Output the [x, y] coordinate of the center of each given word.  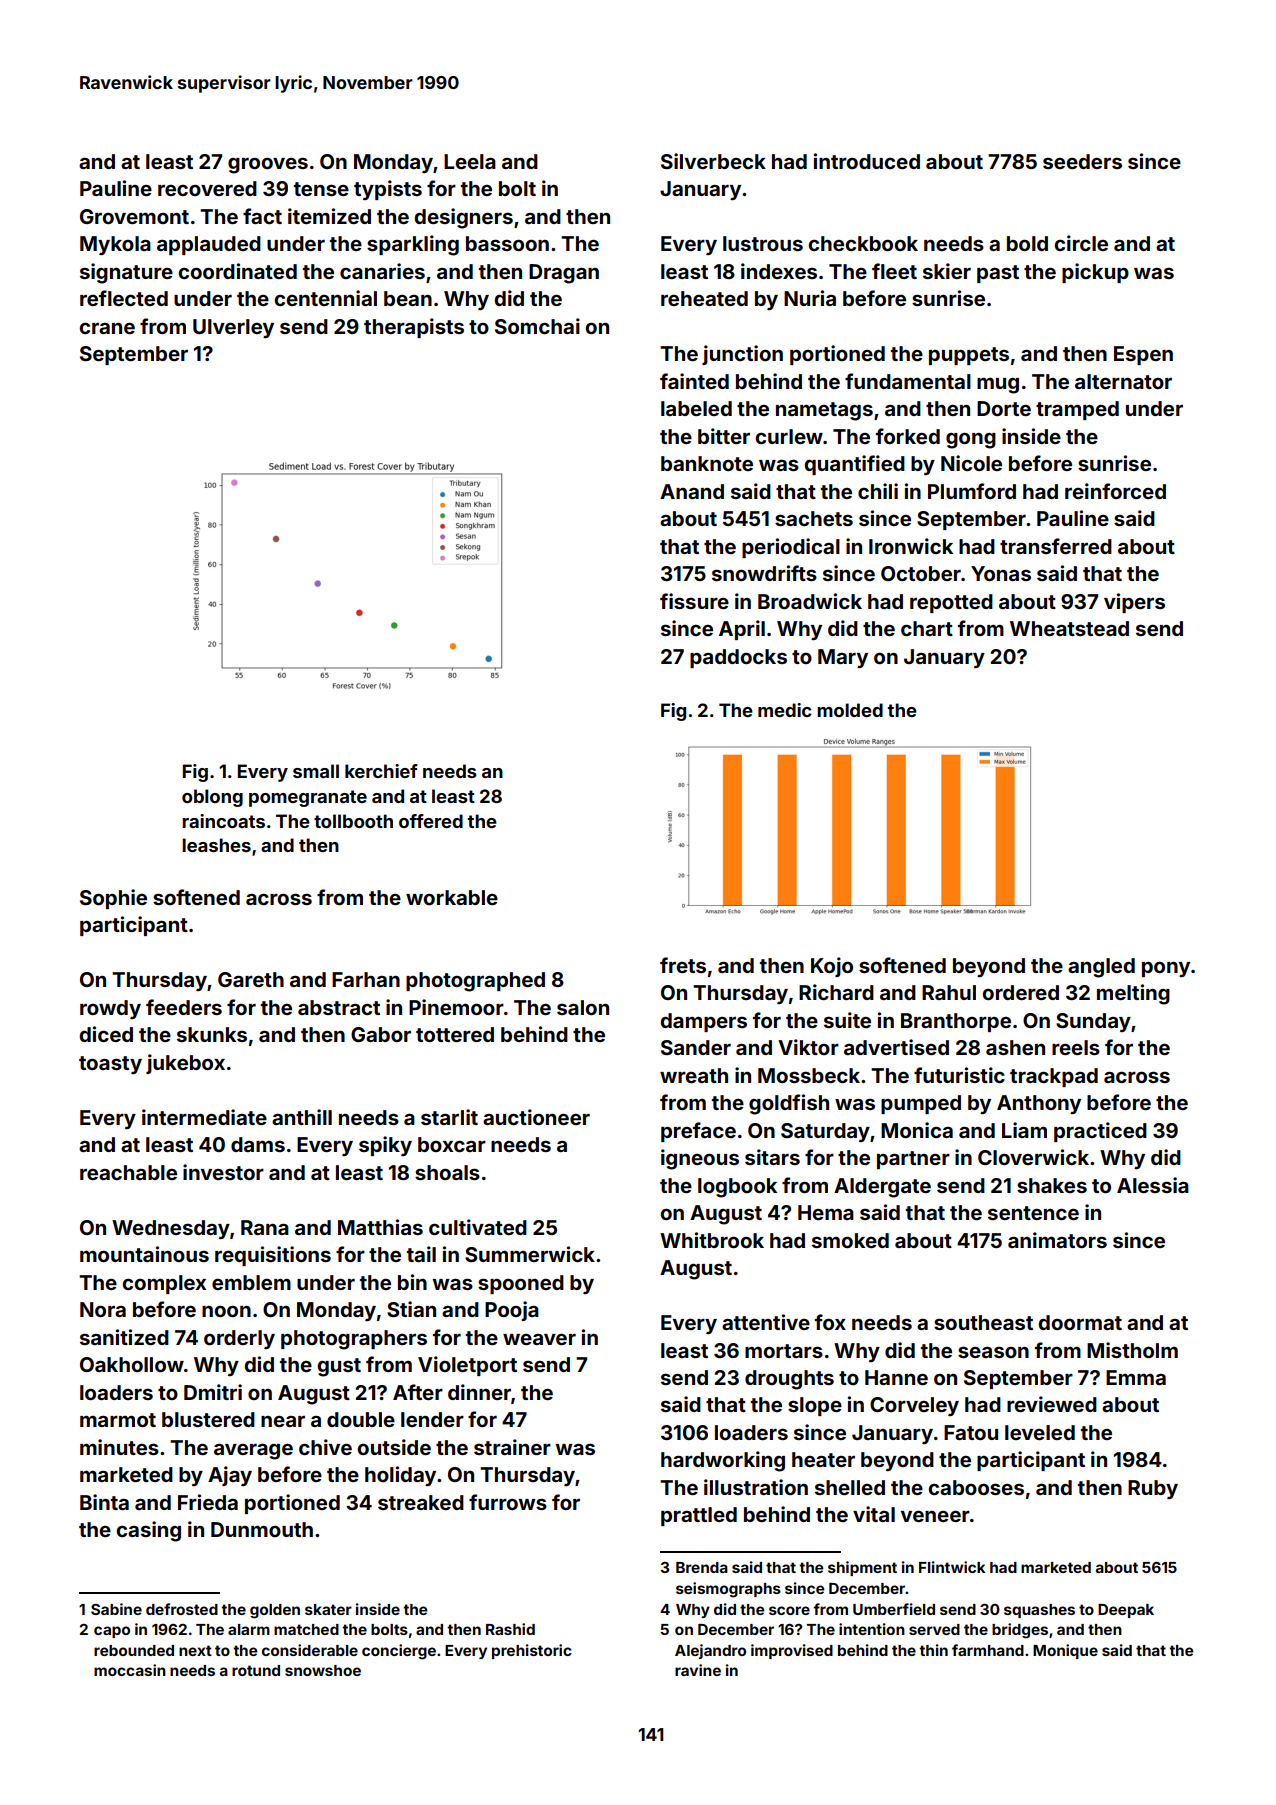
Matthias [380, 1227]
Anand [692, 491]
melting [1133, 994]
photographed [475, 982]
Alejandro [710, 1651]
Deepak [1126, 1611]
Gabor [381, 1034]
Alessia [1153, 1185]
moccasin [130, 1670]
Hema [826, 1212]
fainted [694, 381]
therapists [414, 328]
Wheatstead [1069, 628]
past [998, 274]
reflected [124, 298]
